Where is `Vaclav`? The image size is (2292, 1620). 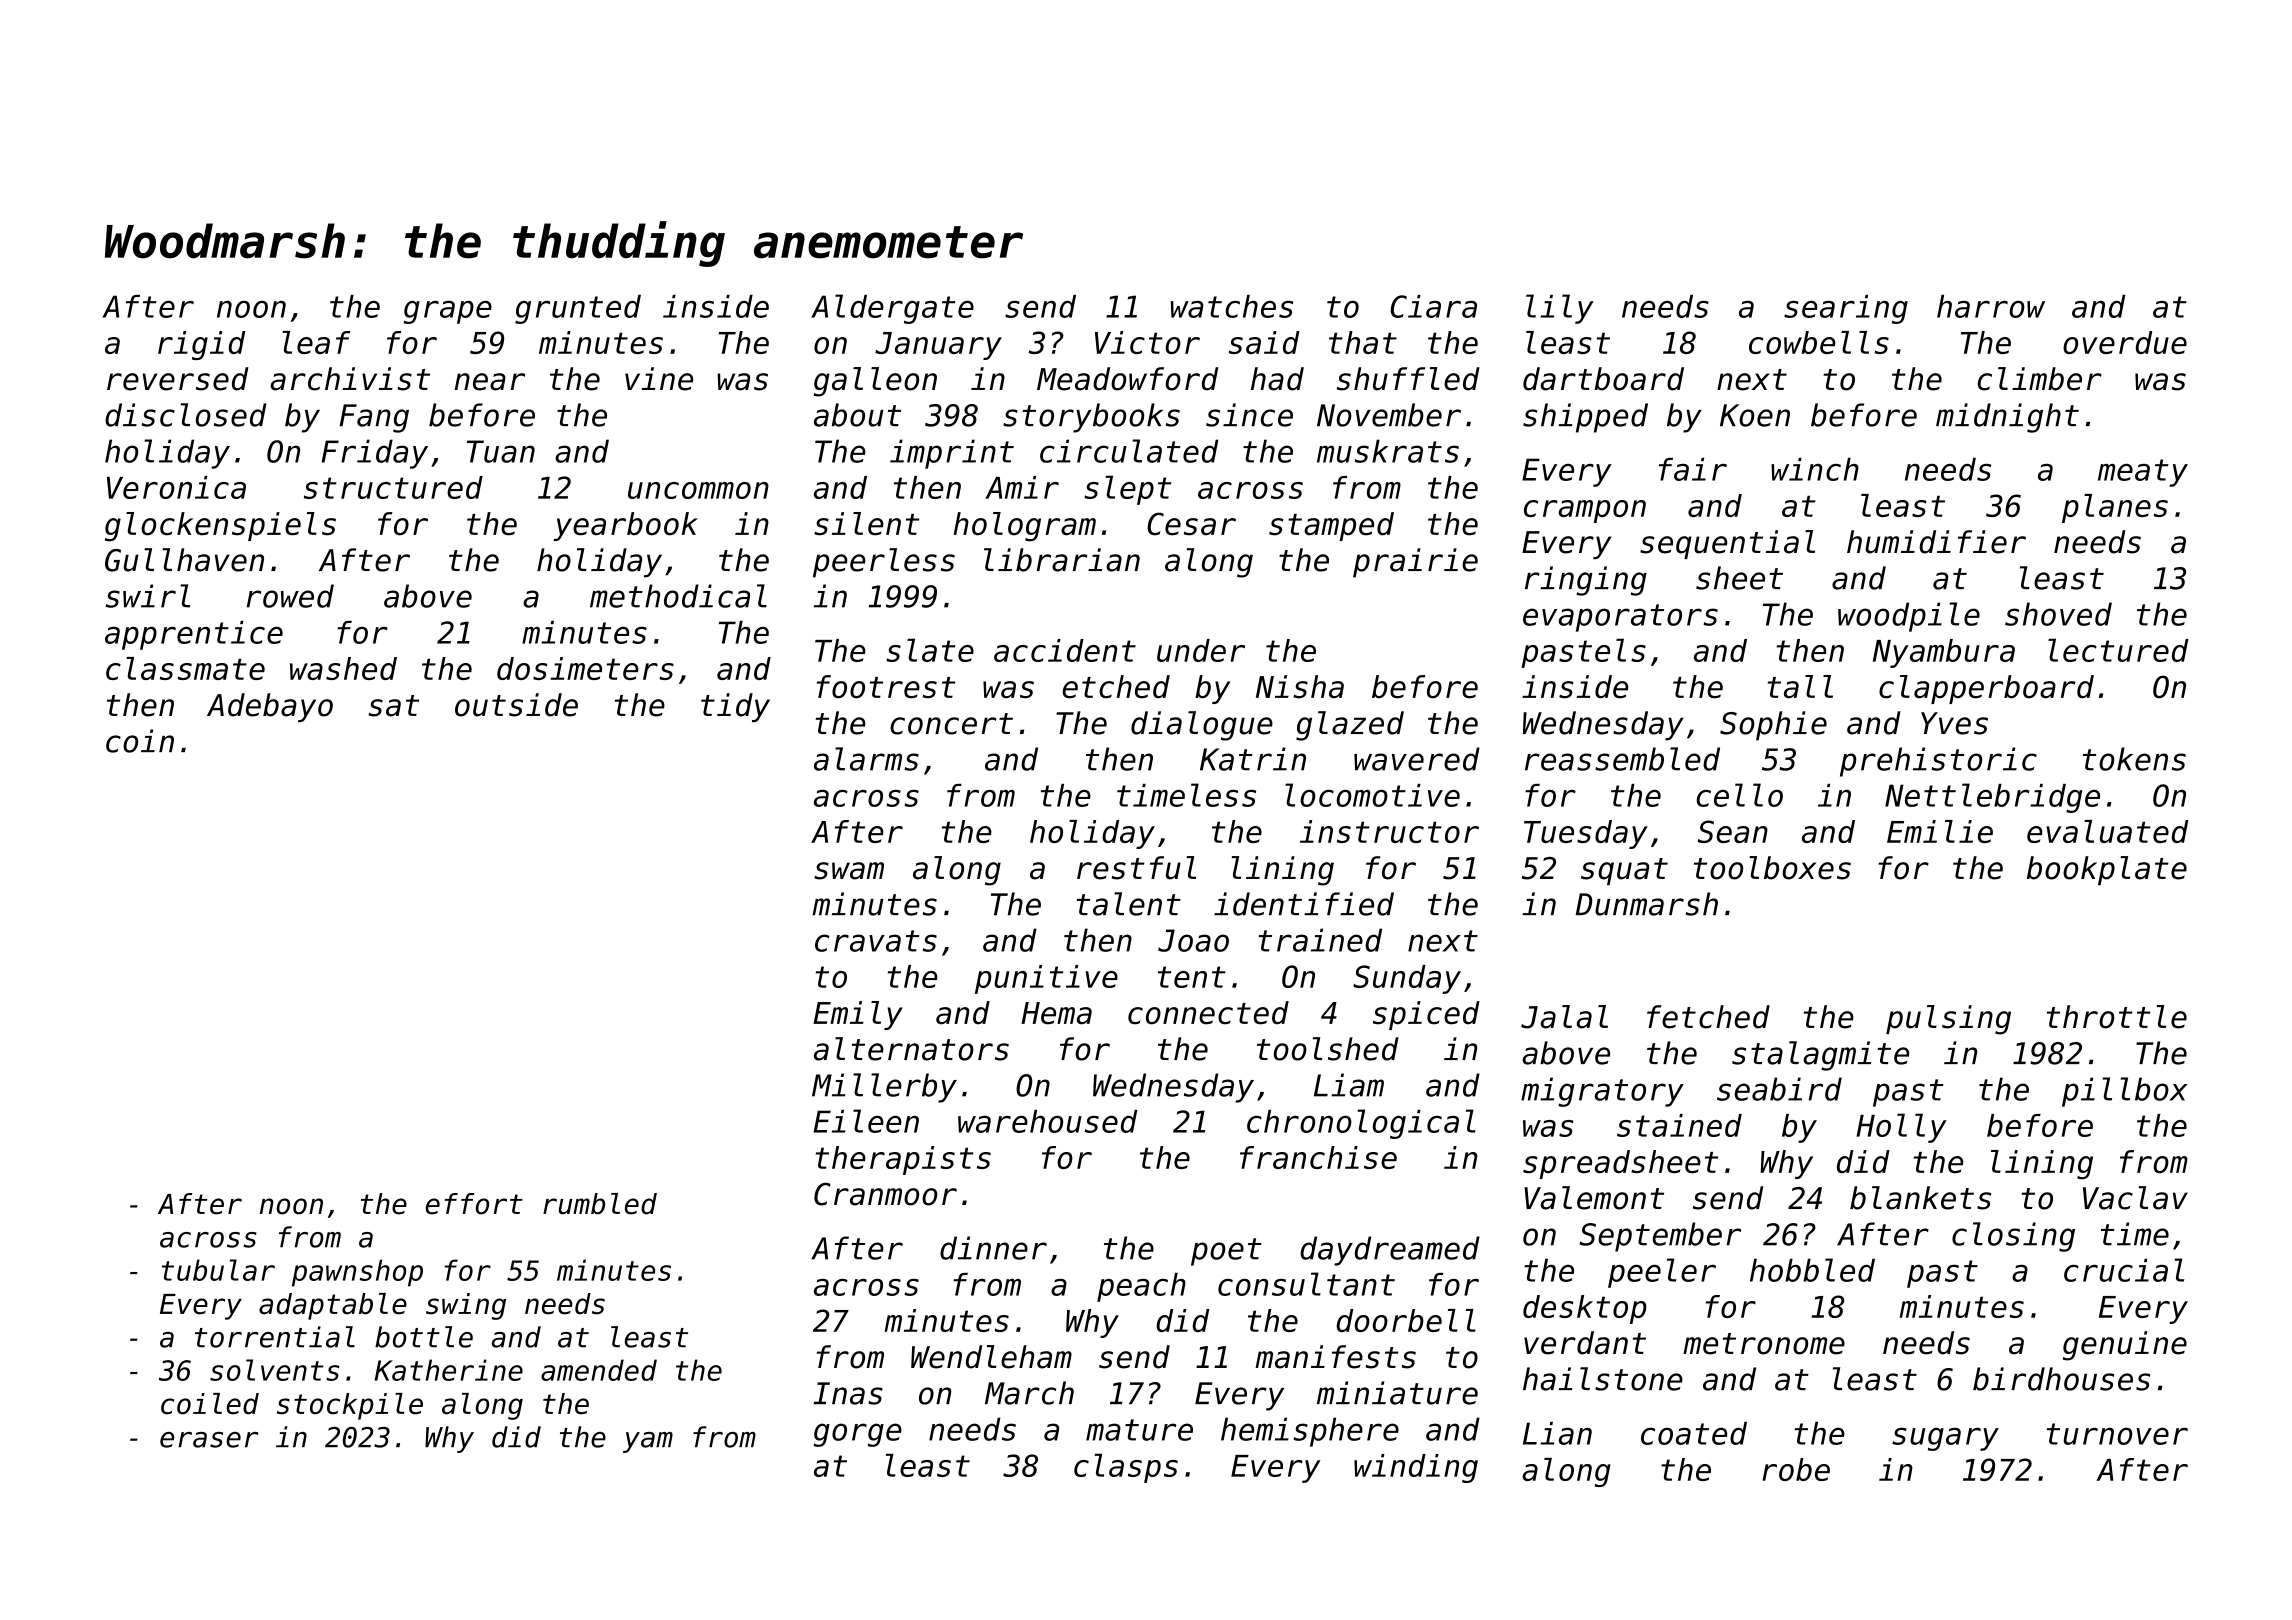
Vaclav is located at coordinates (2135, 1198).
